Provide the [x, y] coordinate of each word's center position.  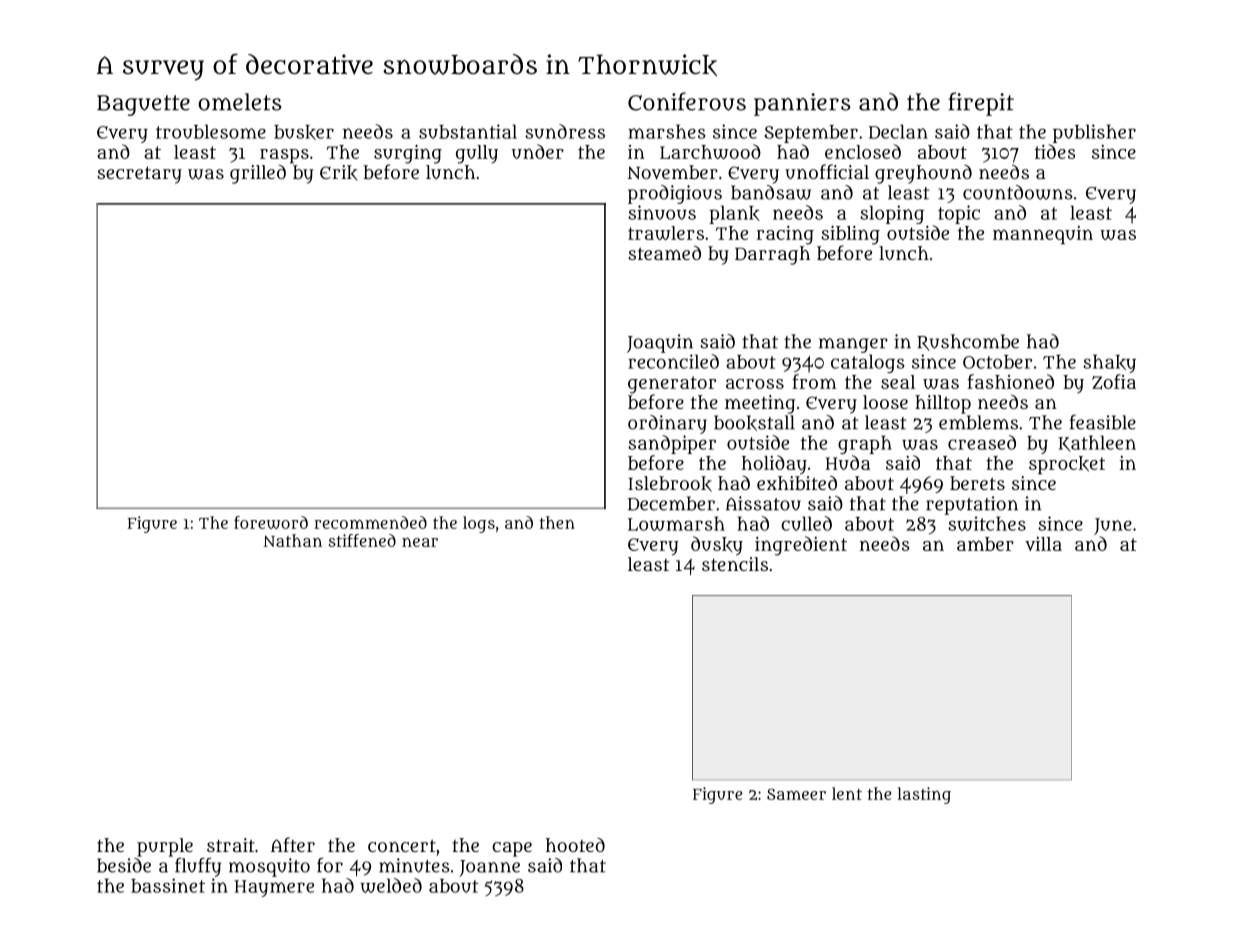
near [420, 542]
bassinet [168, 885]
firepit [981, 104]
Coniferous [687, 101]
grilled [258, 174]
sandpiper [672, 444]
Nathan [292, 540]
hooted [575, 845]
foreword [271, 522]
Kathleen [1097, 443]
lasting [924, 795]
